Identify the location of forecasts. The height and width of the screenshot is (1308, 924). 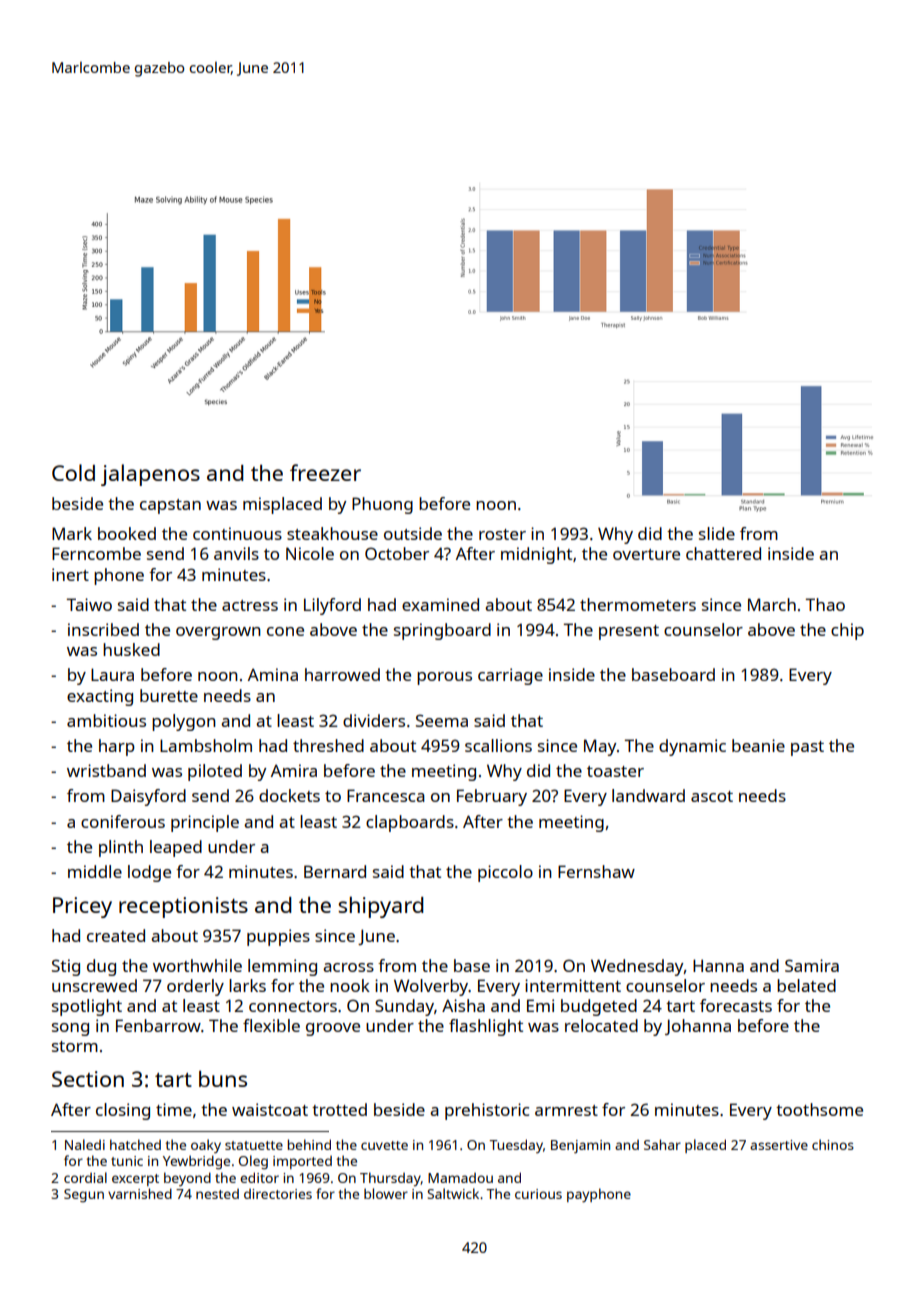
(736, 1005).
